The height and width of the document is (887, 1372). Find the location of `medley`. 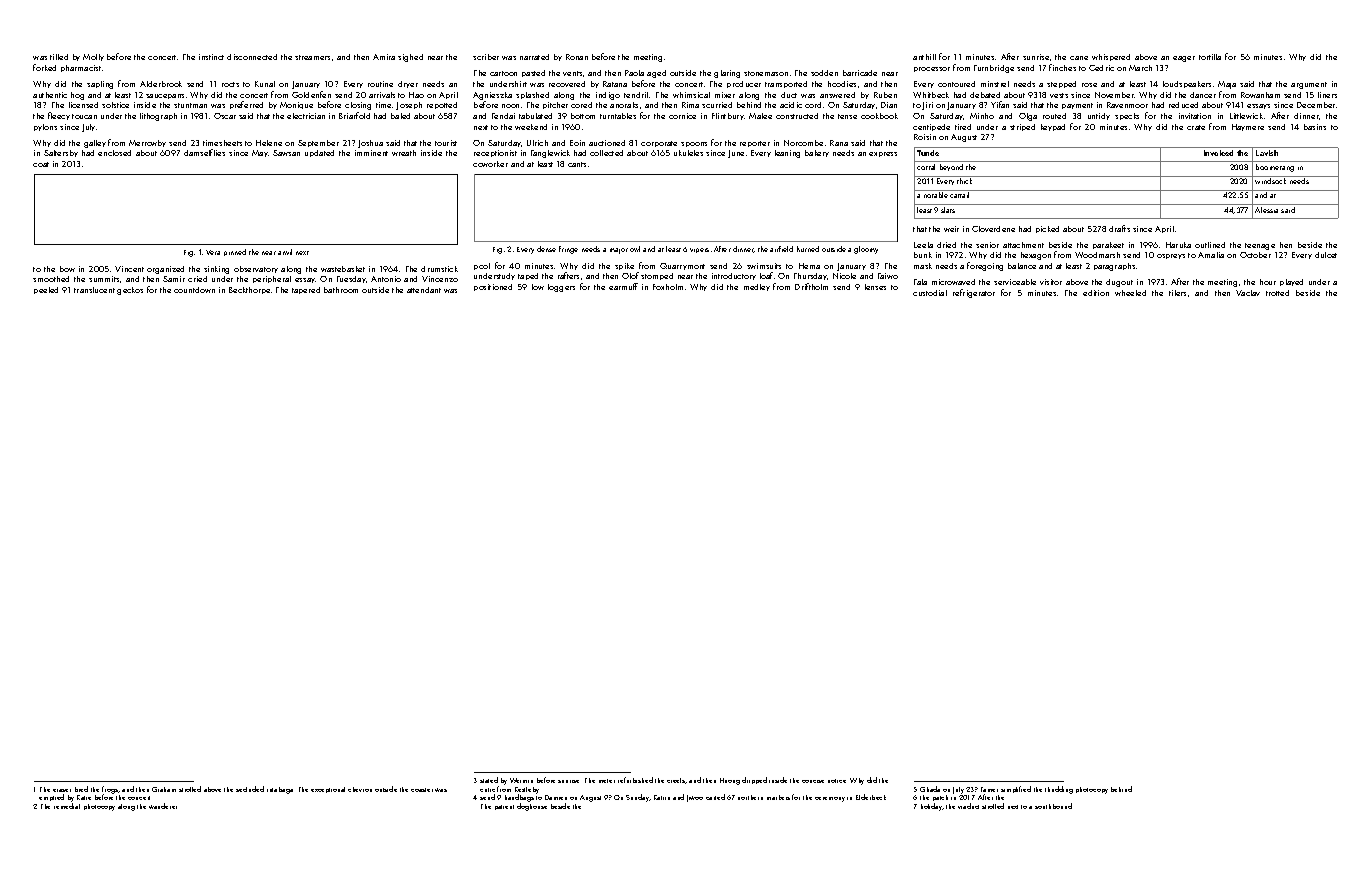

medley is located at coordinates (757, 287).
